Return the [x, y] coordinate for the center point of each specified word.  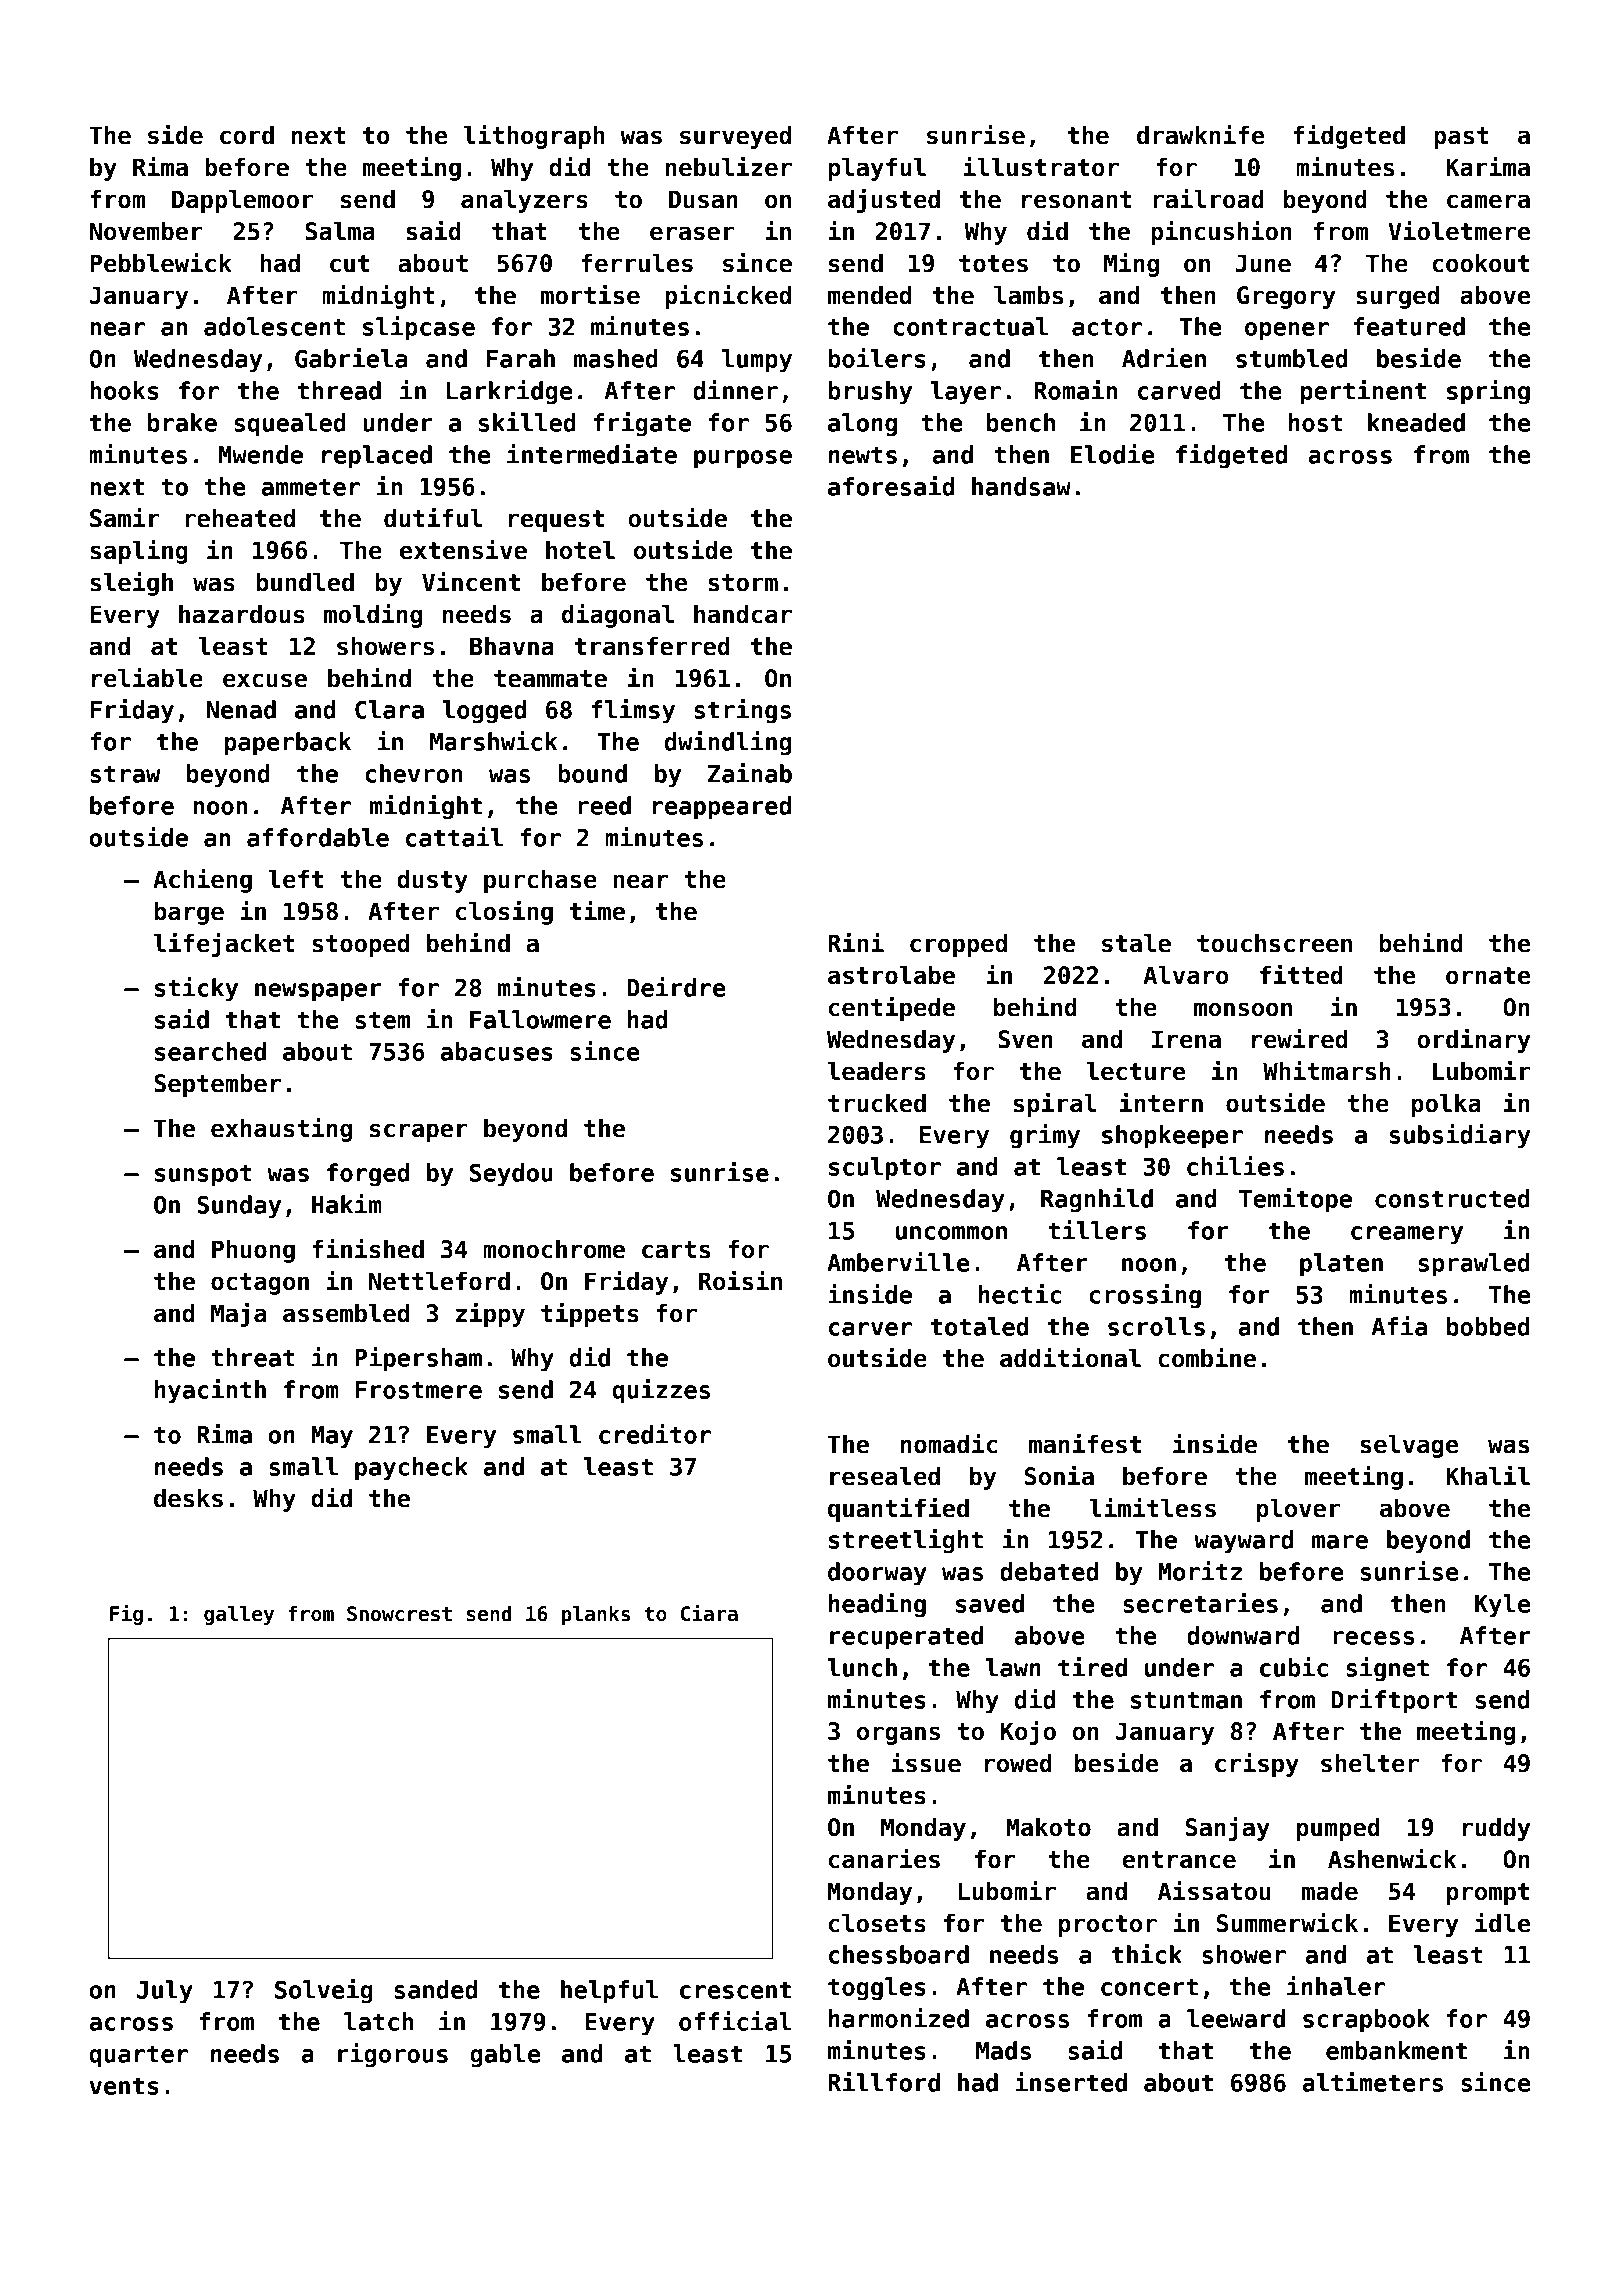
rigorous [393, 2055]
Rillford [884, 2082]
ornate [1488, 976]
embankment [1396, 2050]
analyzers [524, 201]
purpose [743, 459]
